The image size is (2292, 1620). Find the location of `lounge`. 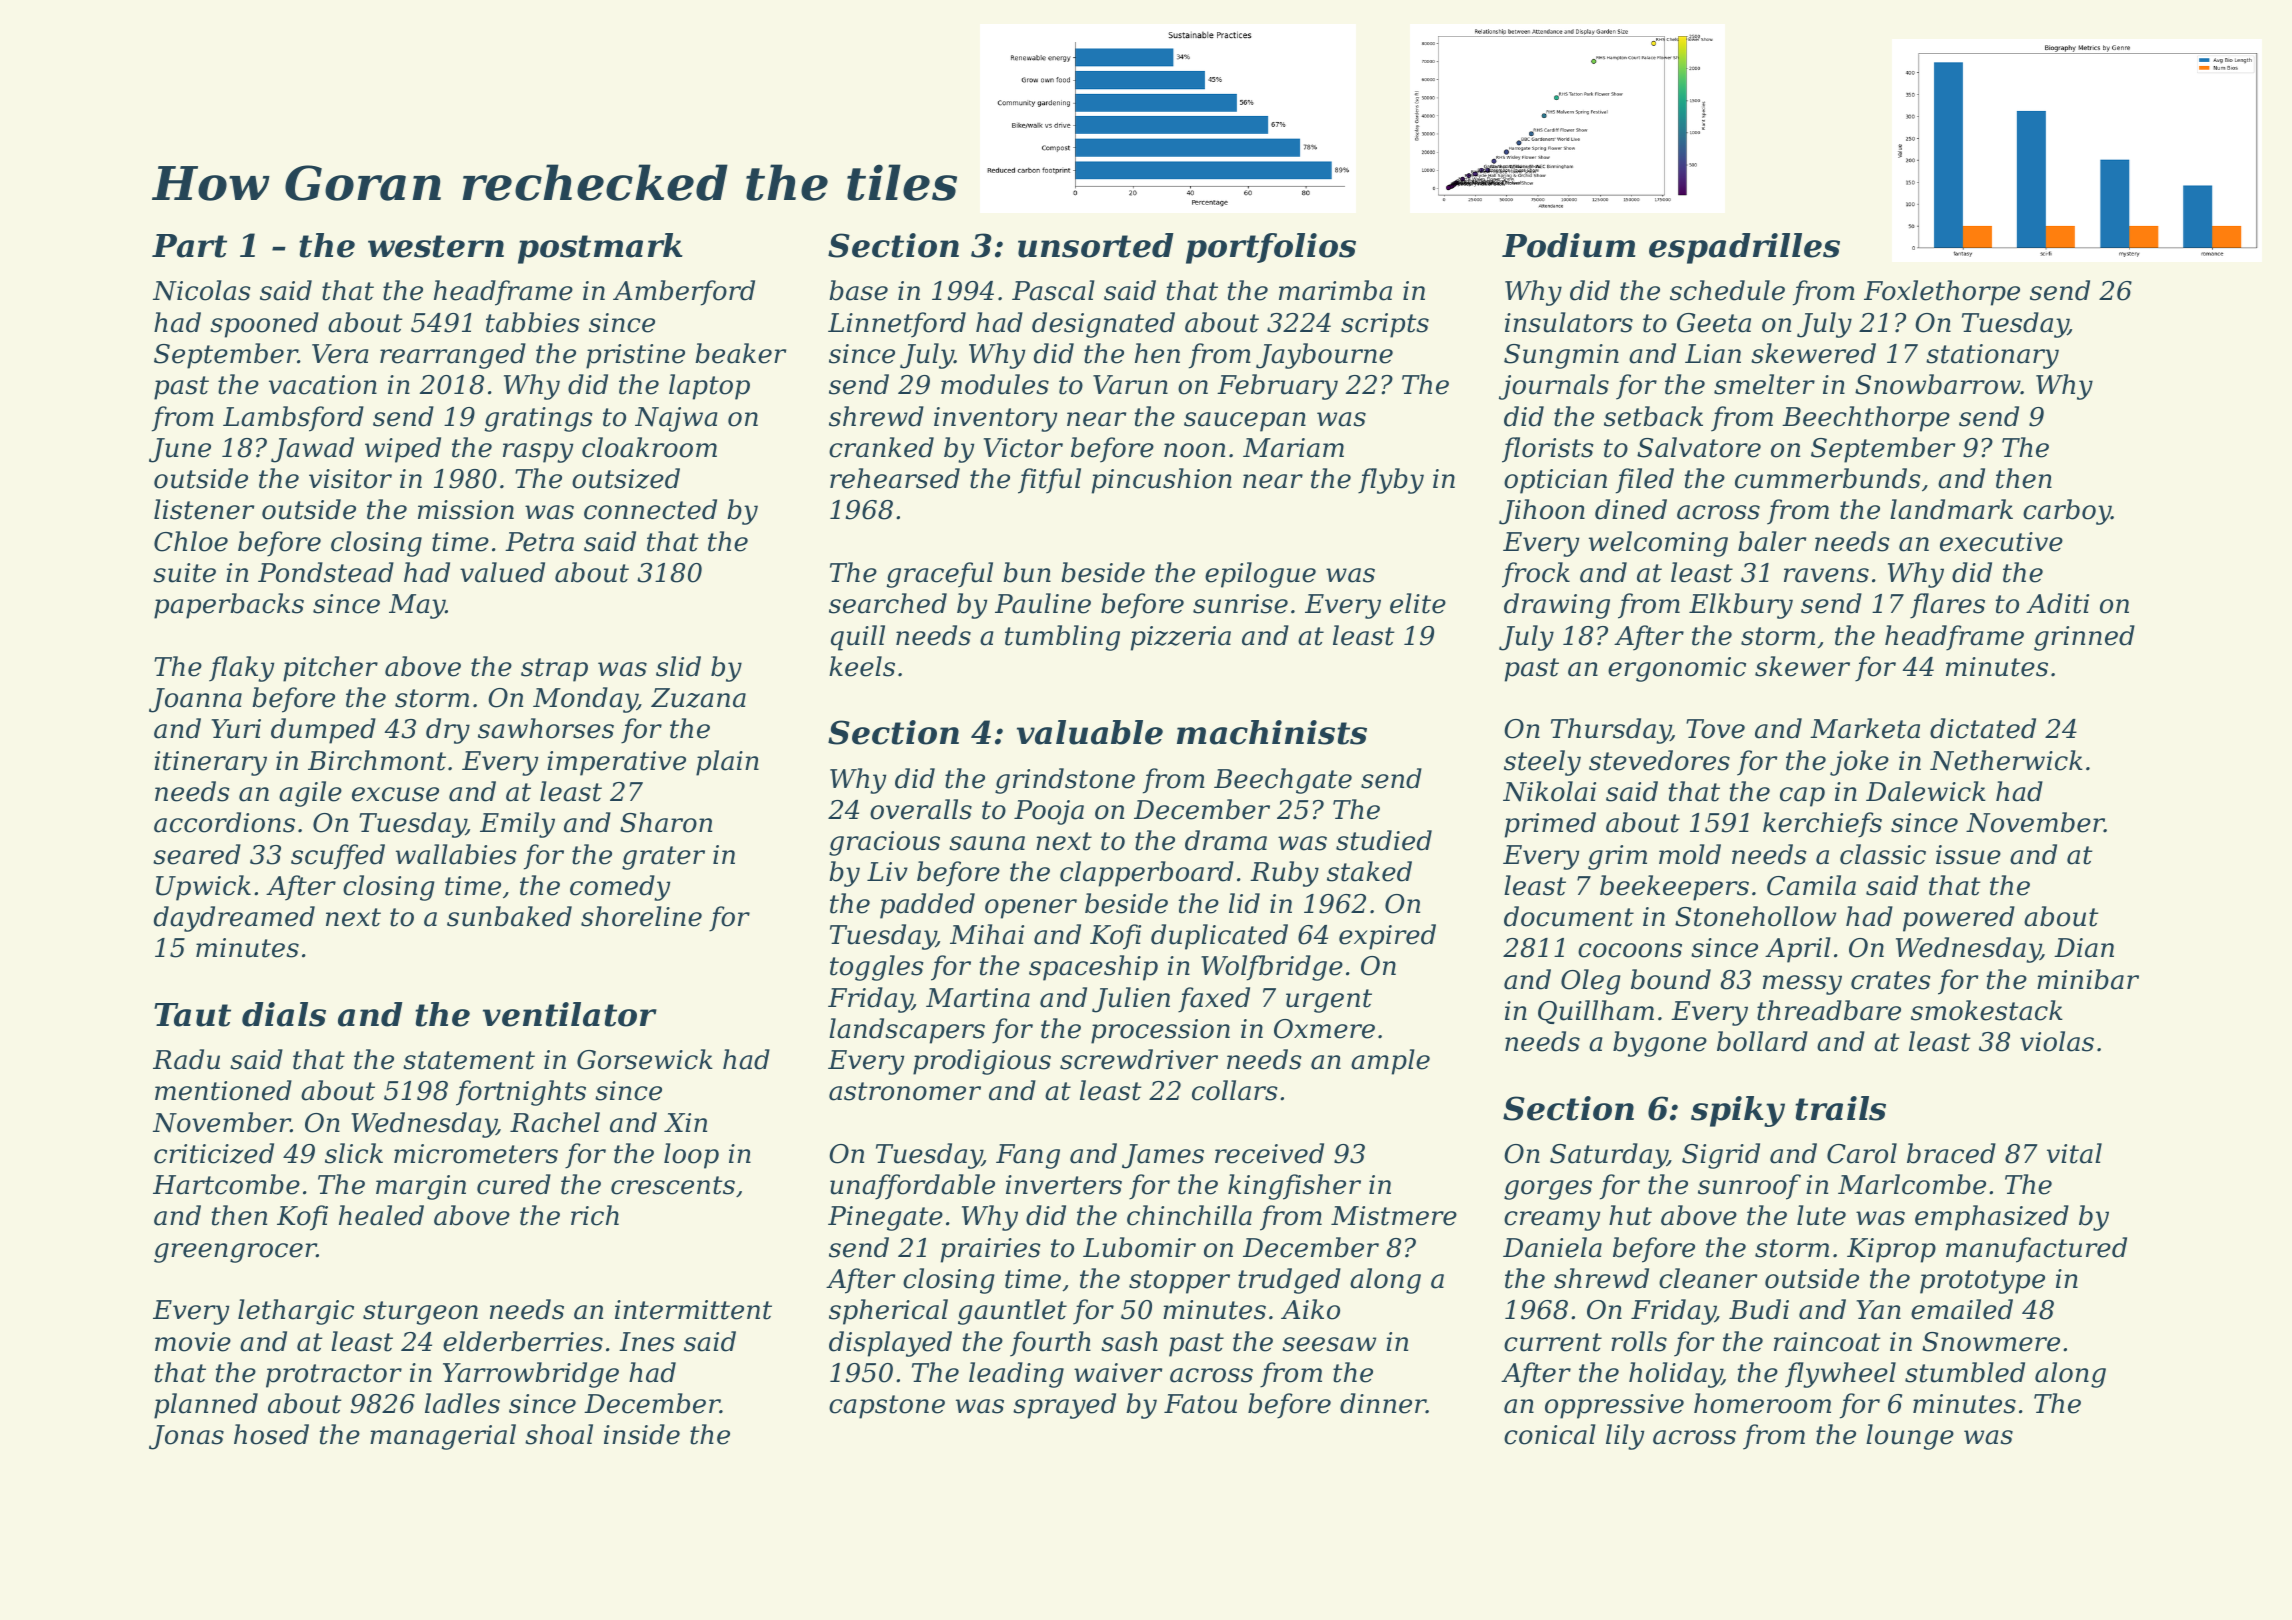

lounge is located at coordinates (1910, 1437).
